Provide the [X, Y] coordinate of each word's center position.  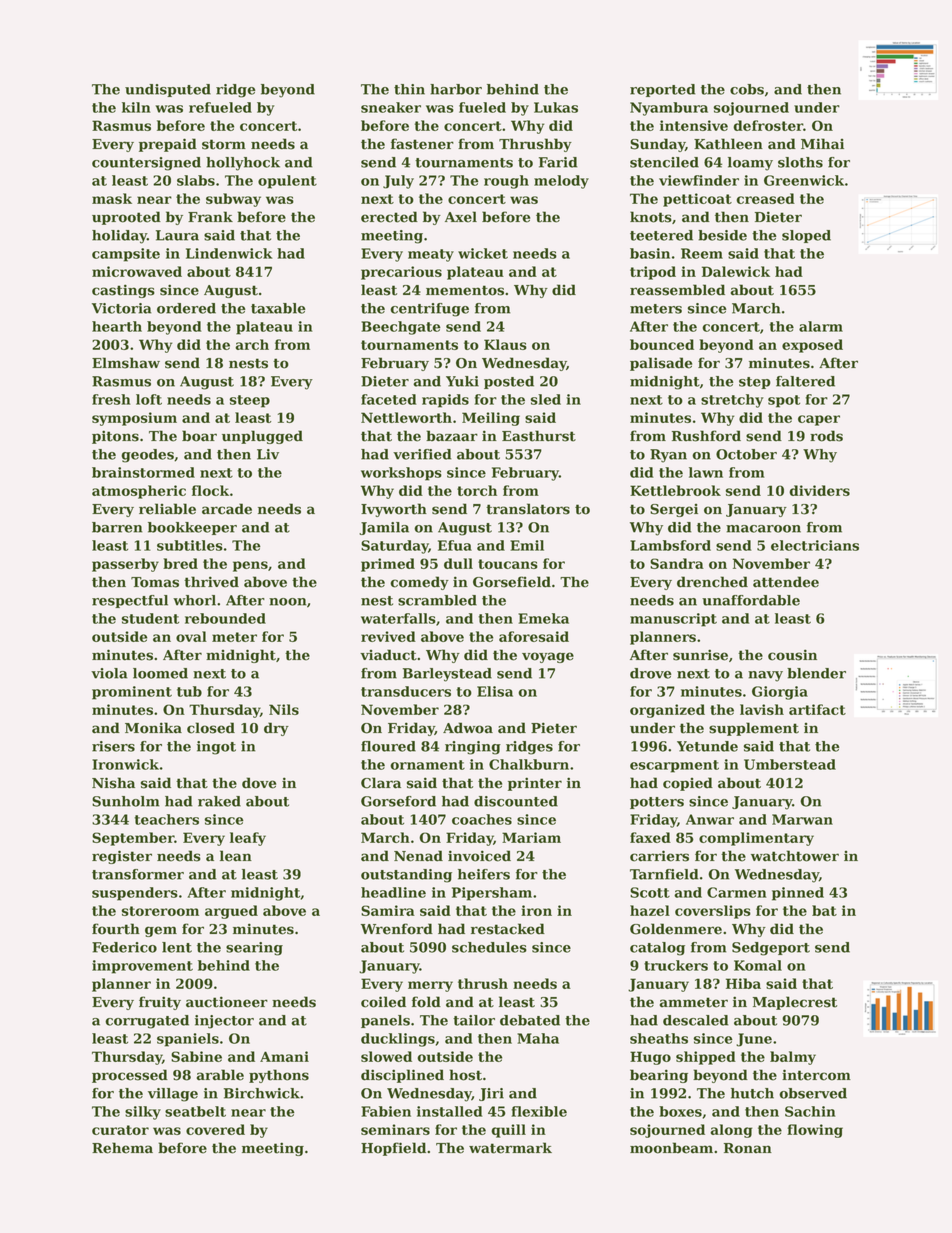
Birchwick [262, 1093]
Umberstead [790, 764]
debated [530, 1020]
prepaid [168, 145]
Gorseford [398, 801]
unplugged [262, 437]
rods [826, 436]
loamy [750, 164]
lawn [706, 472]
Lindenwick [229, 253]
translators [528, 509]
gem [161, 931]
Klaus [505, 344]
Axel [461, 217]
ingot [216, 748]
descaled [695, 1020]
